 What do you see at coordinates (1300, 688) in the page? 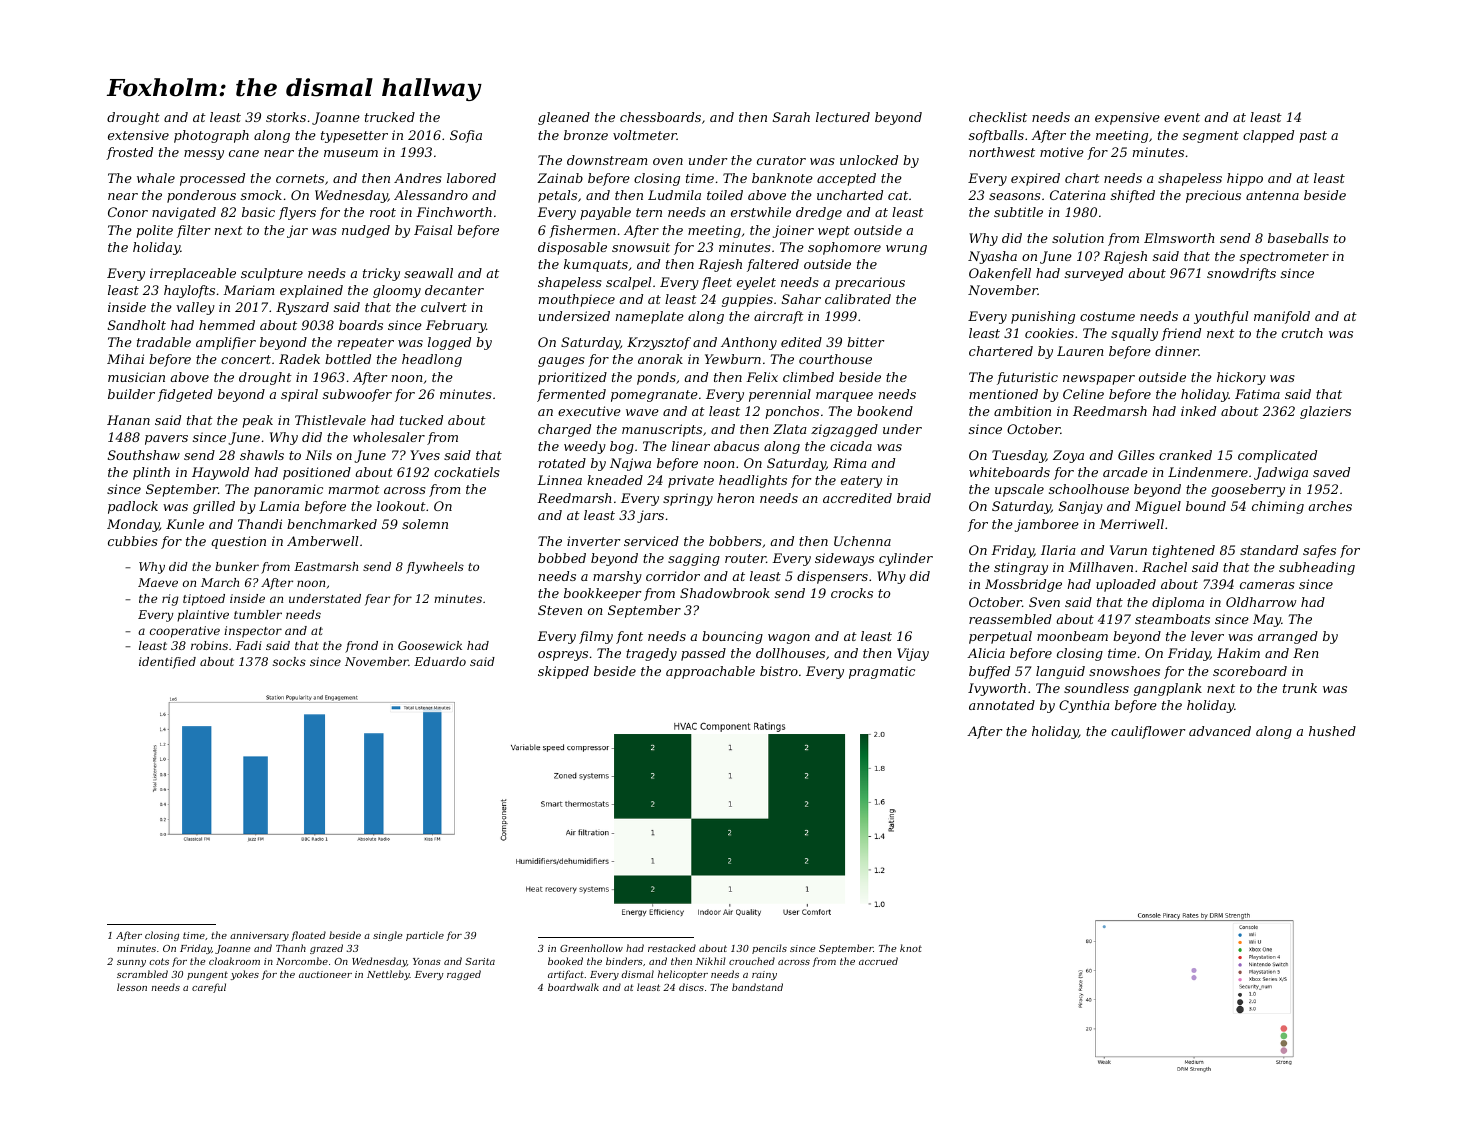
I see `trunk` at bounding box center [1300, 688].
